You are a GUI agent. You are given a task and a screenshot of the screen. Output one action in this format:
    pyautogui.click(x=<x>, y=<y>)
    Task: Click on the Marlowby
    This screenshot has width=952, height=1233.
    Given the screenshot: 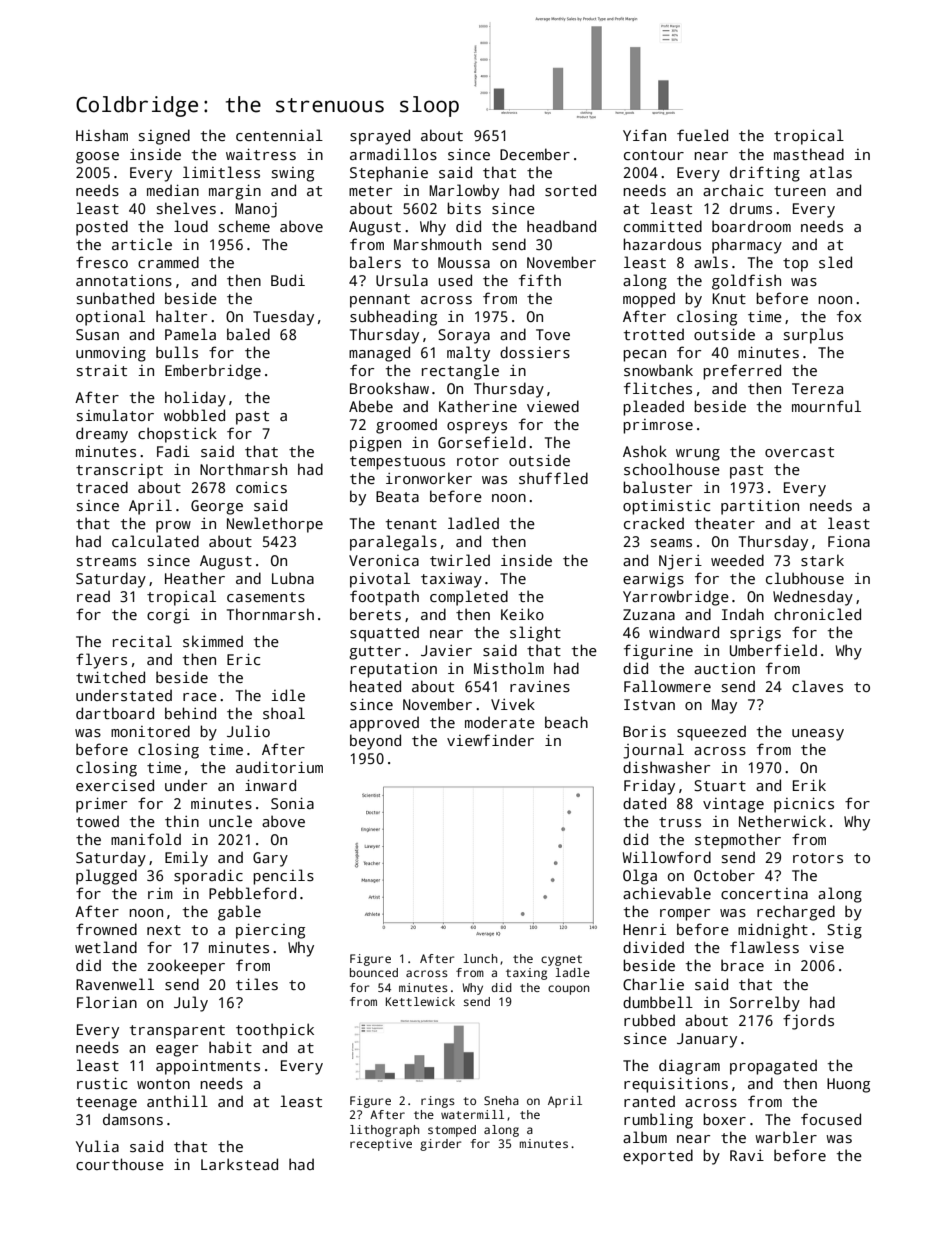 What is the action you would take?
    pyautogui.click(x=464, y=192)
